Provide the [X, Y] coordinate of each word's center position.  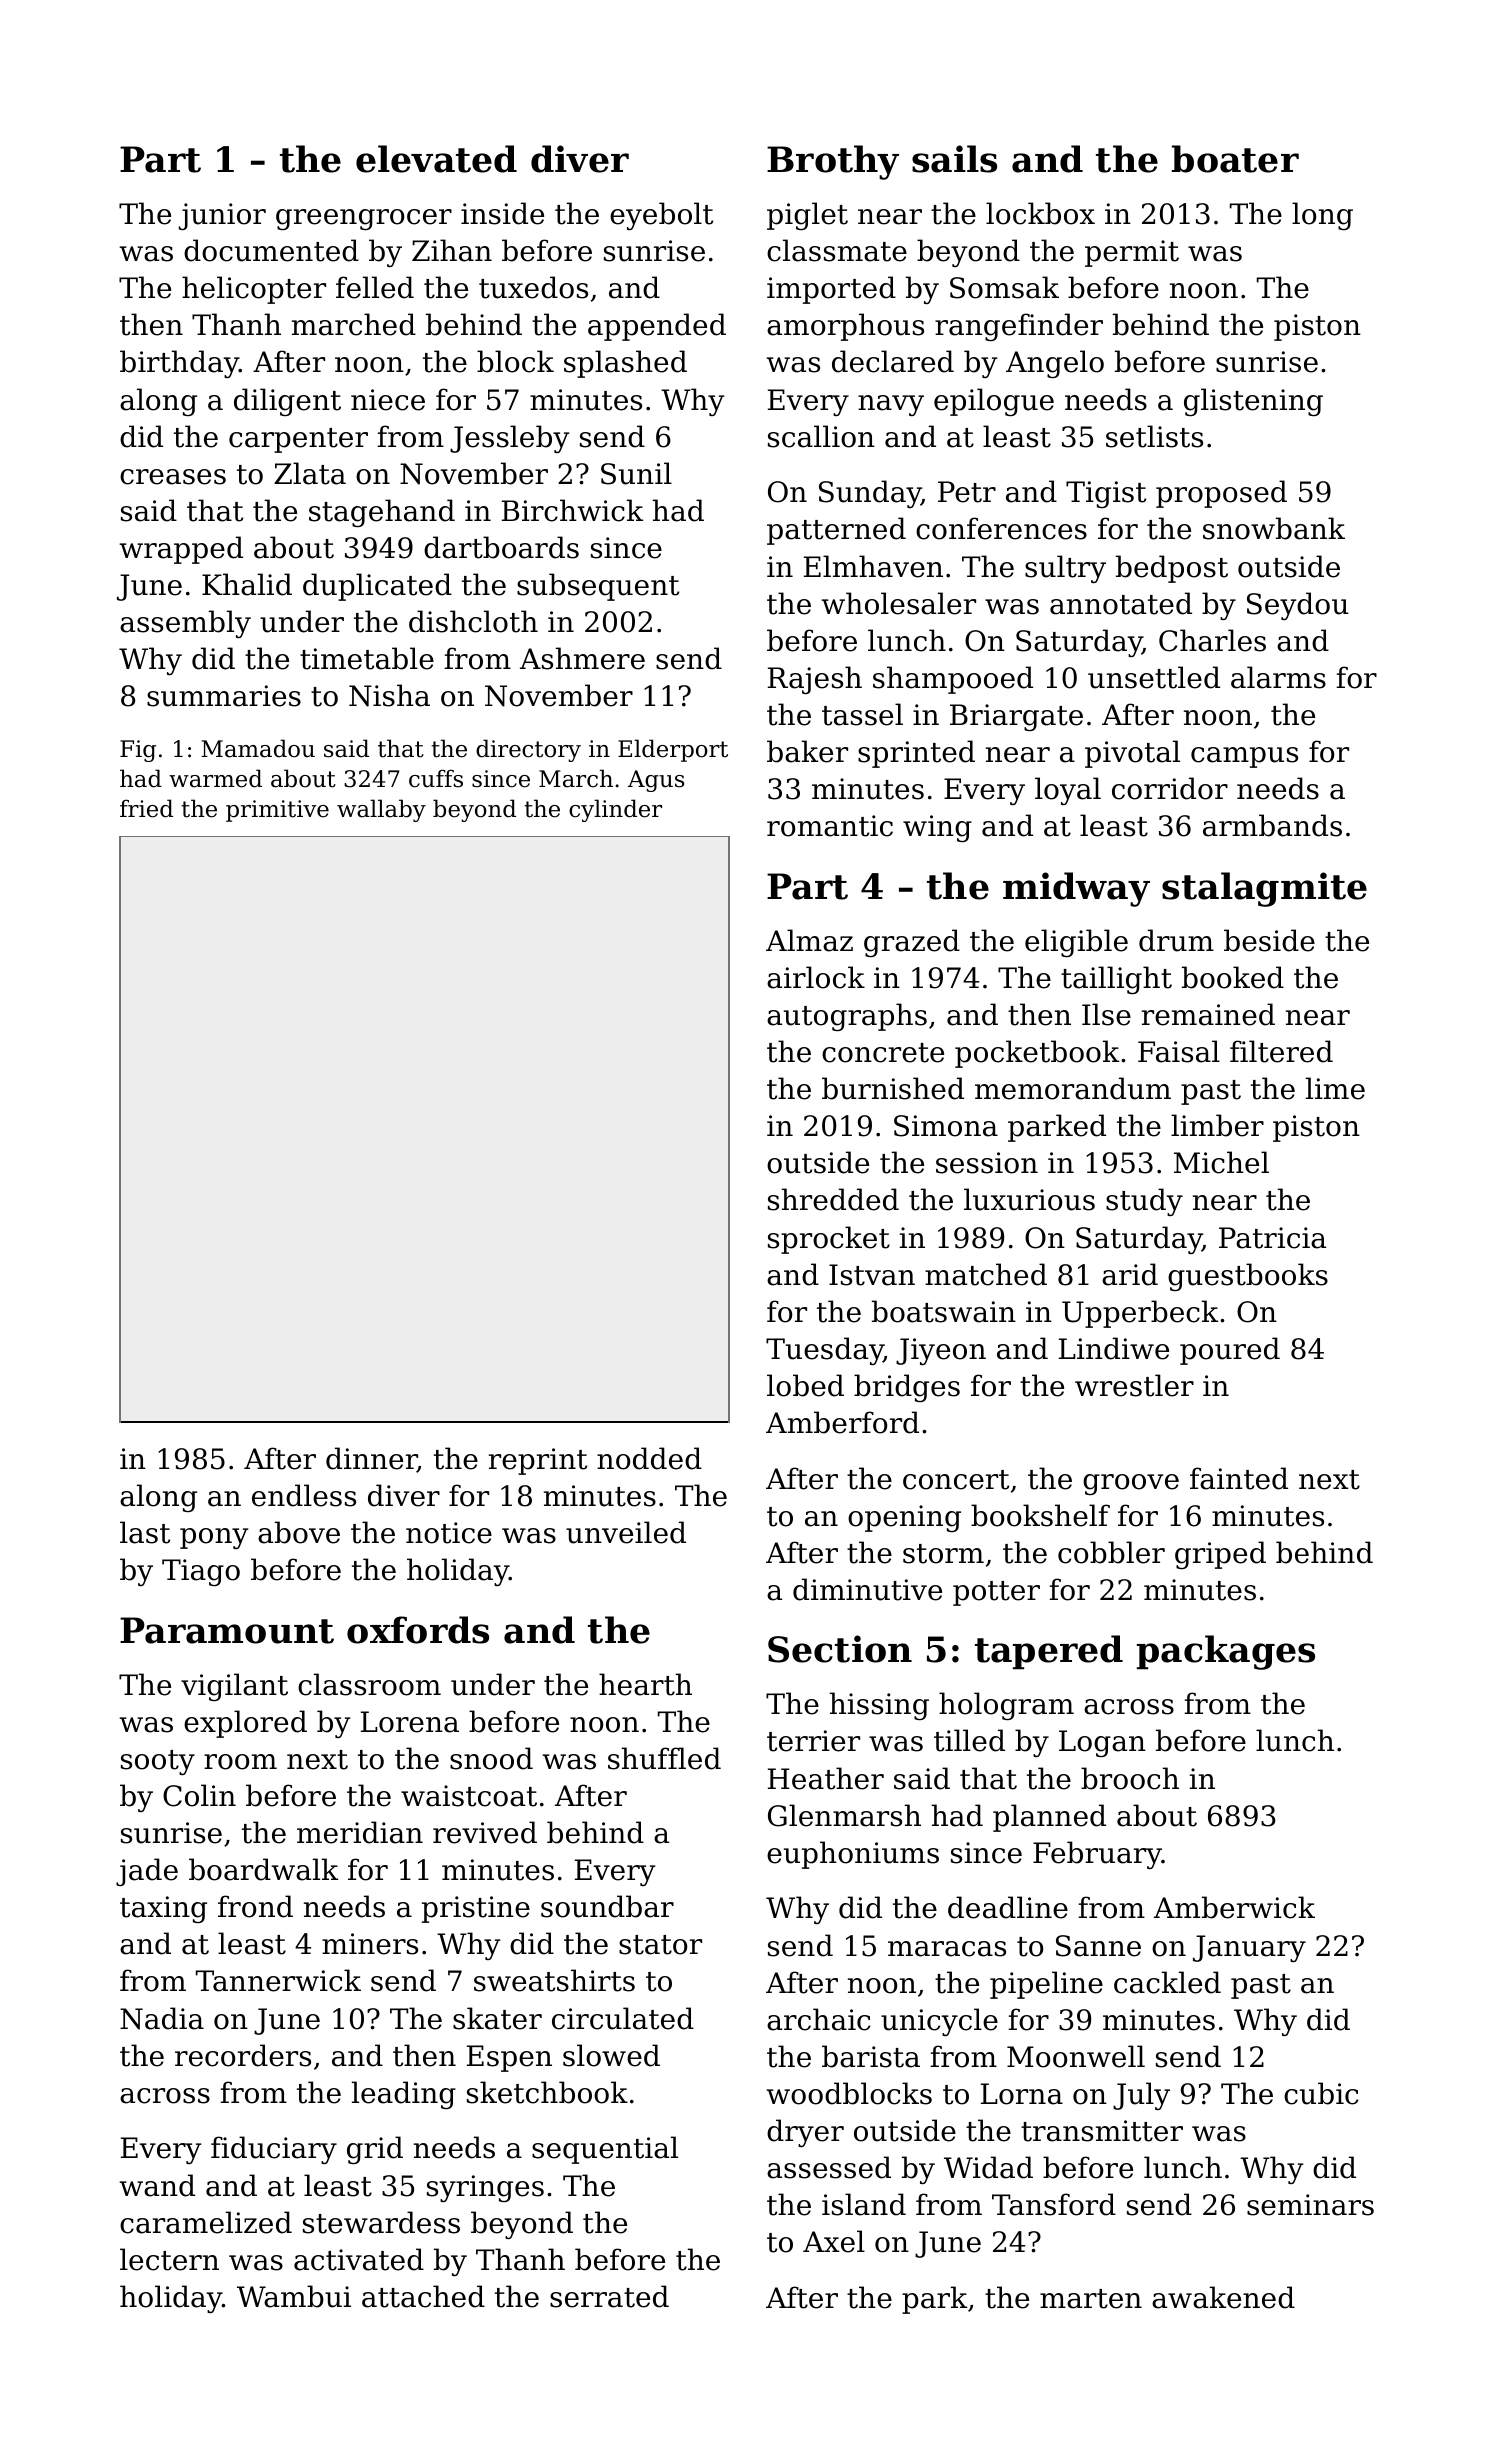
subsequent [598, 587]
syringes [485, 2188]
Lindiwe [1114, 1348]
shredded [833, 1199]
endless [304, 1495]
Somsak [1004, 287]
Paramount [227, 1630]
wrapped [181, 550]
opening [904, 1518]
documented [271, 250]
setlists [1154, 436]
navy [891, 405]
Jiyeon [941, 1351]
